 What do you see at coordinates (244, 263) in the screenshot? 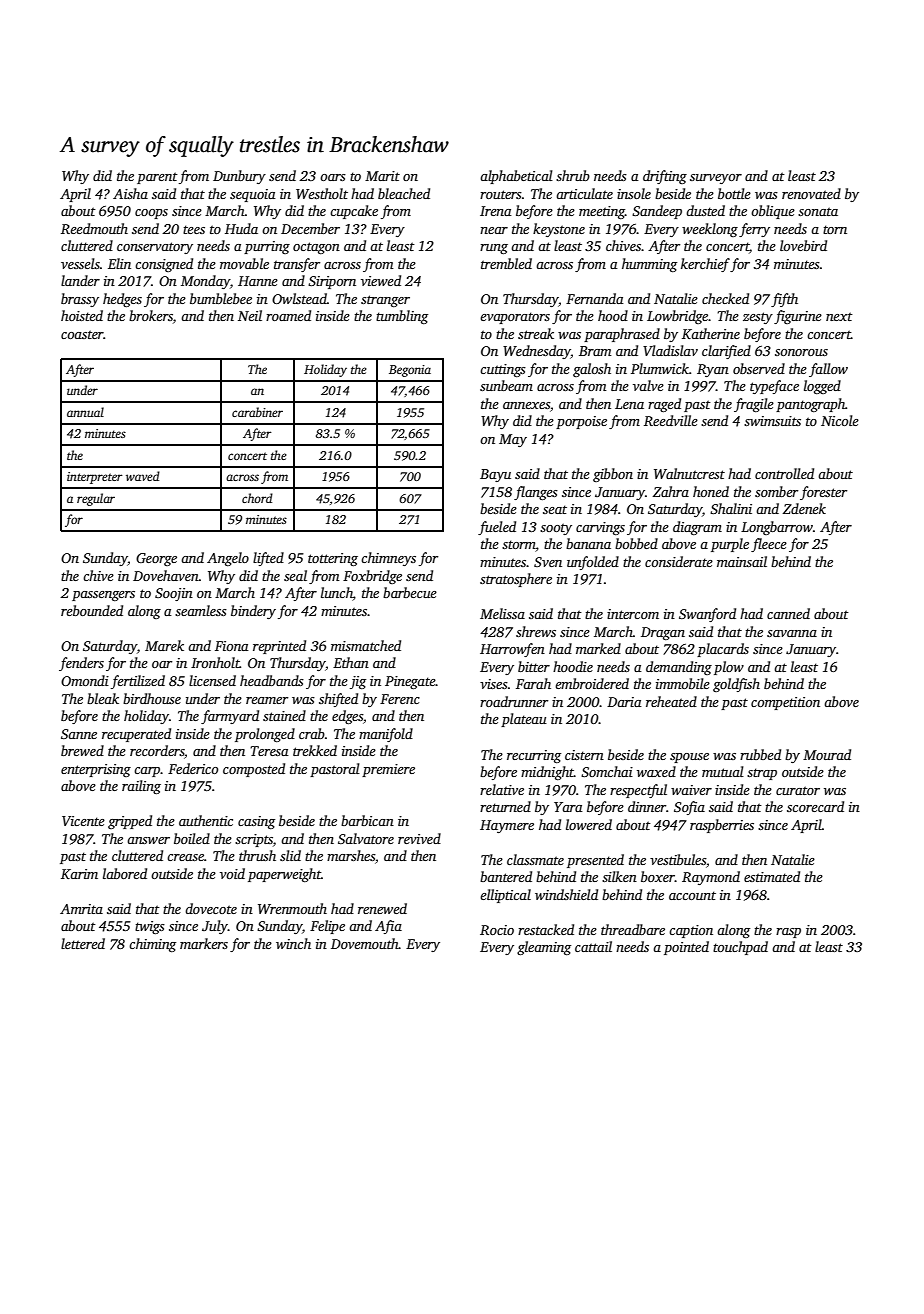
I see `movable` at bounding box center [244, 263].
